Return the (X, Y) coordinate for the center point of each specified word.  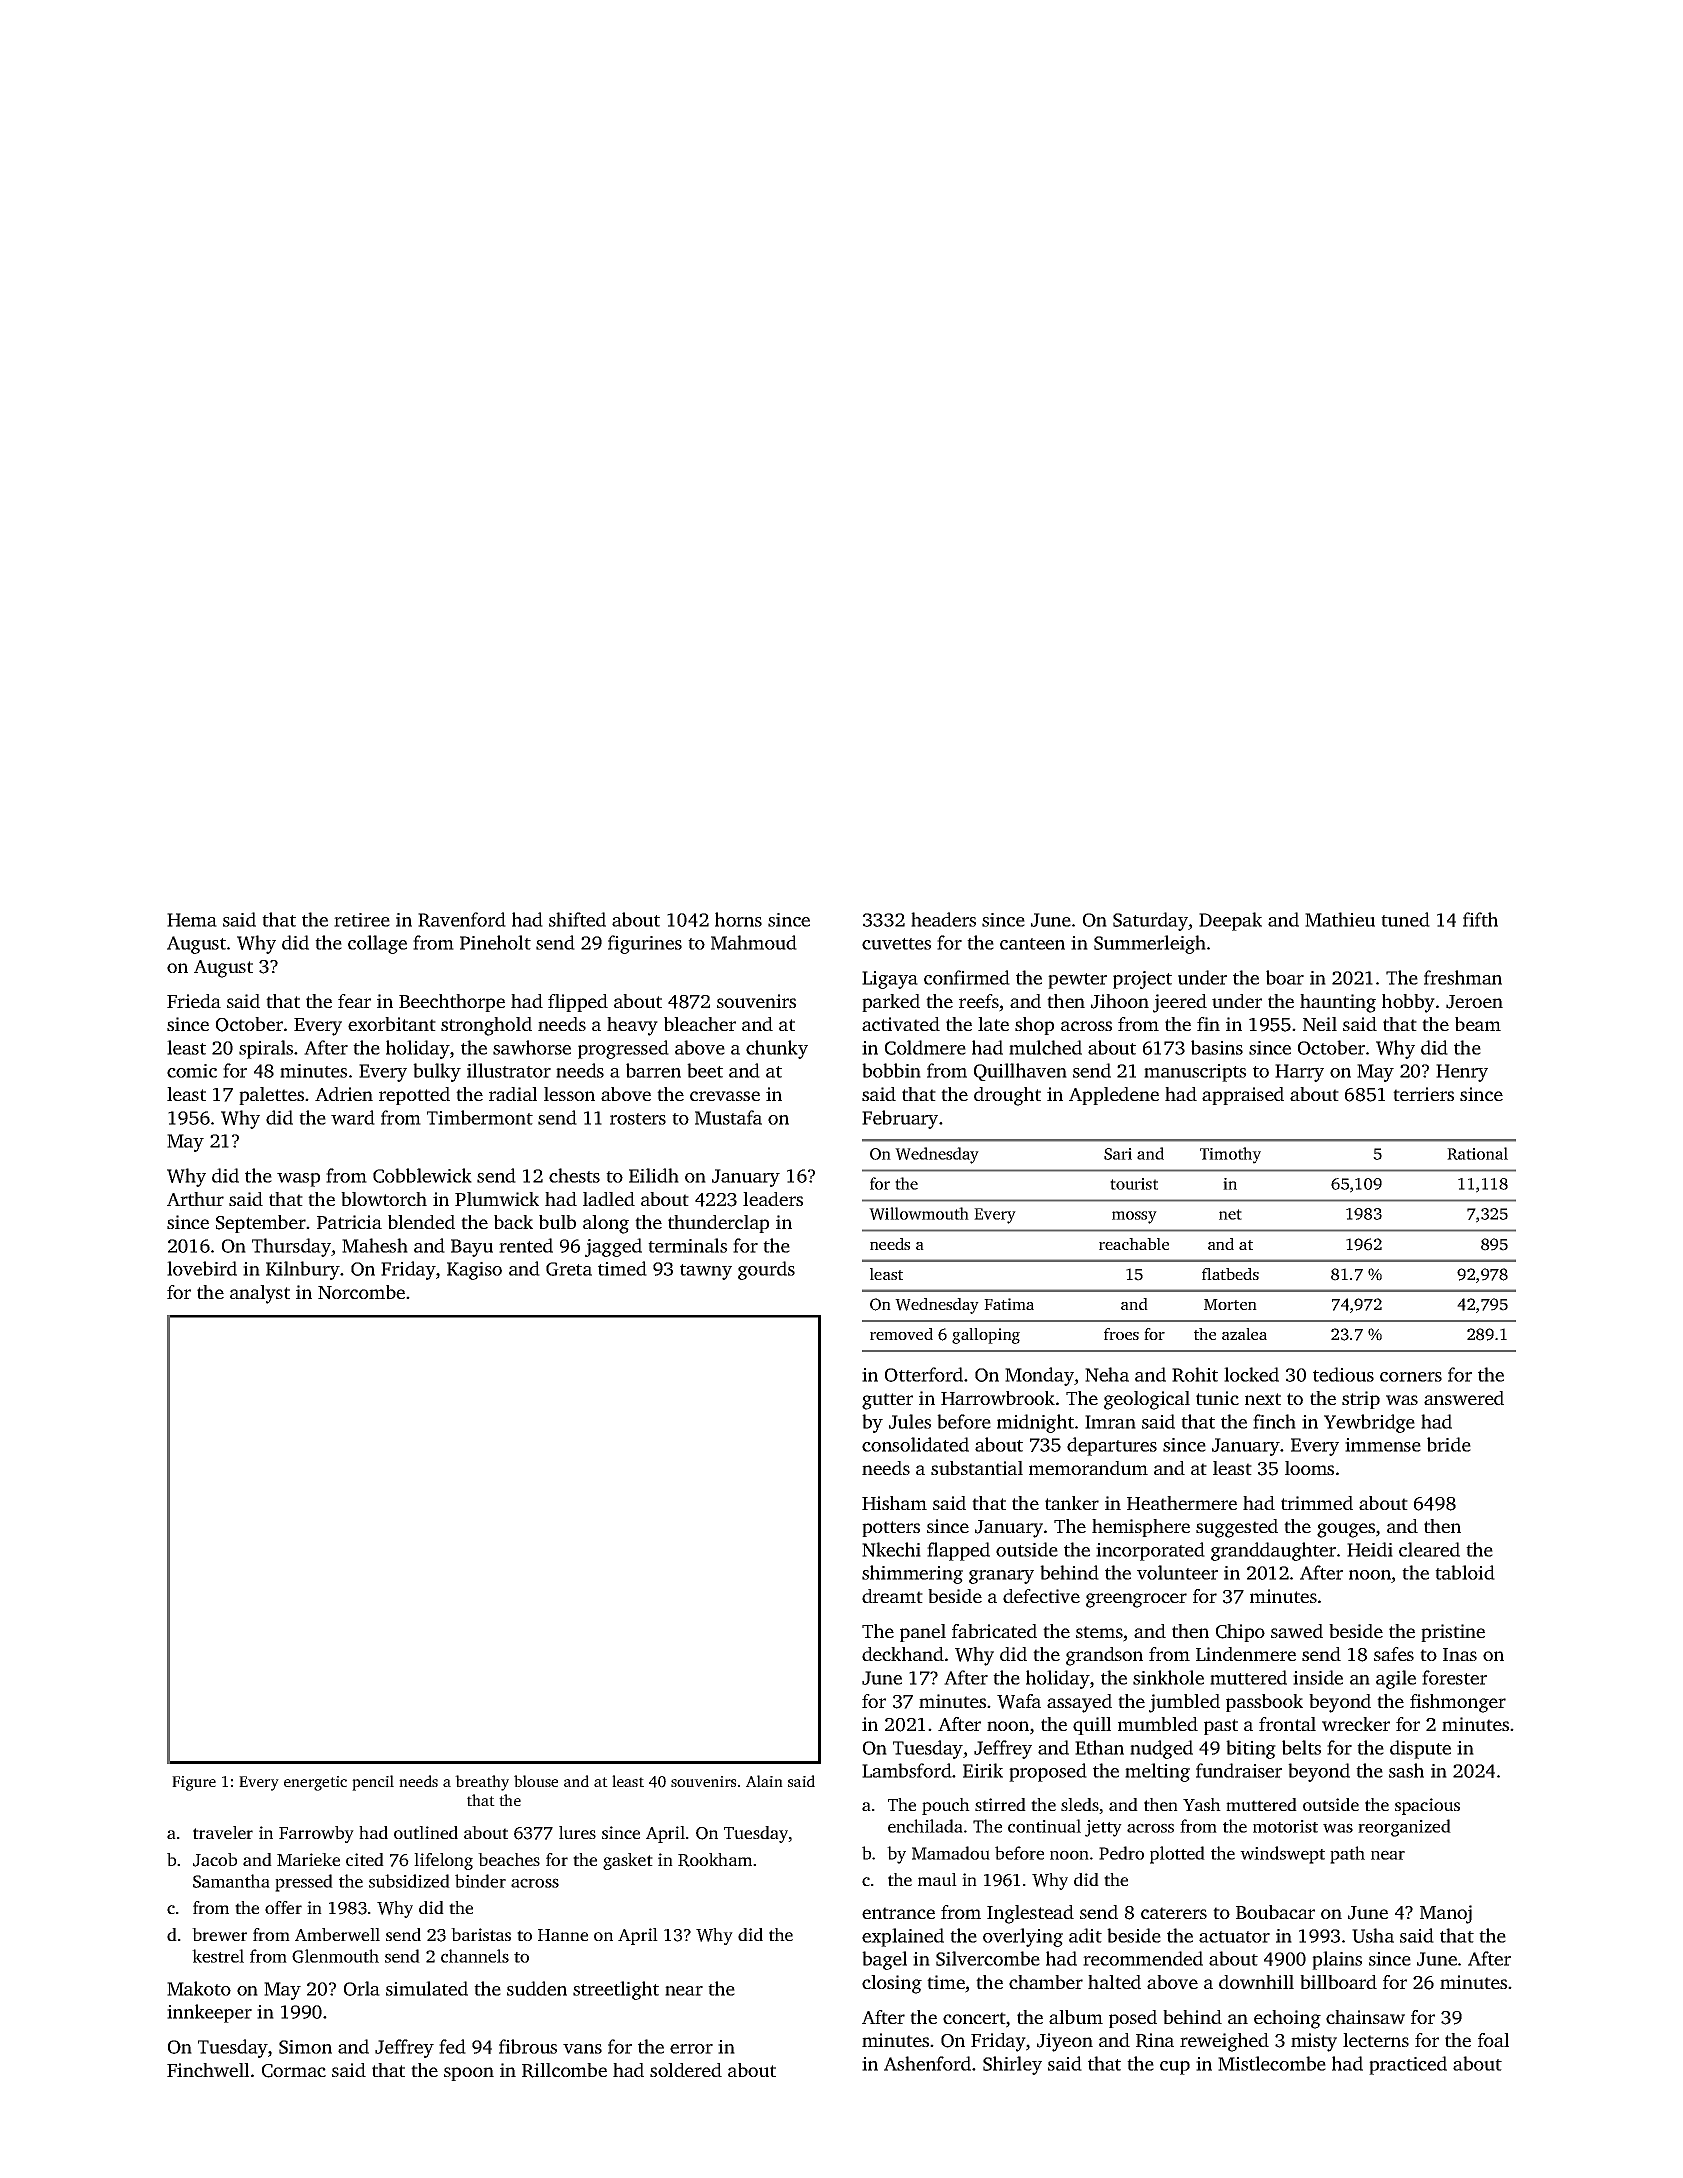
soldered (686, 2070)
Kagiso (474, 1271)
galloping (986, 1336)
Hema (192, 920)
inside (1318, 1677)
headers (943, 919)
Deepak (1230, 921)
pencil (373, 1783)
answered (1464, 1398)
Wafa (1019, 1701)
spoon (469, 2074)
